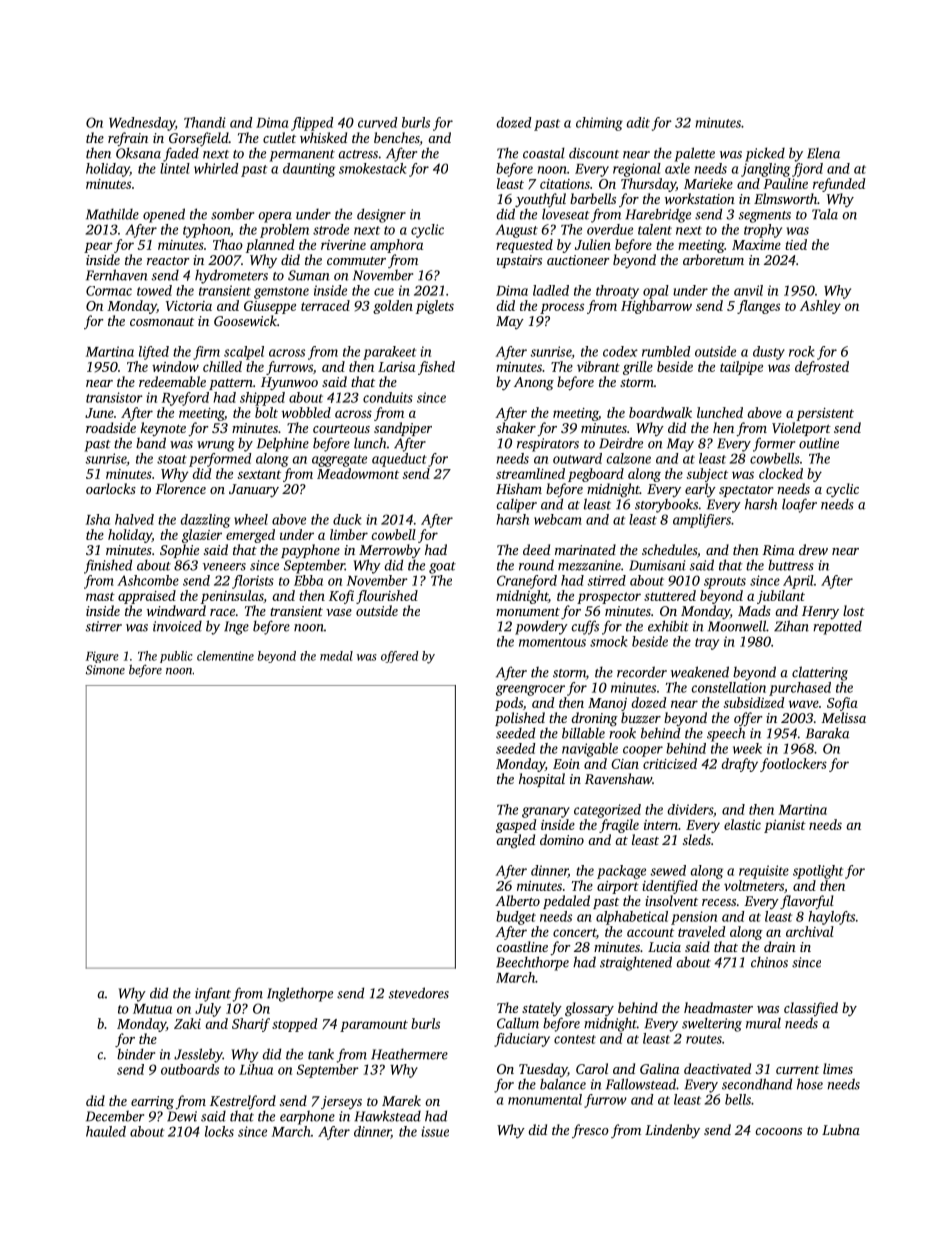 The height and width of the image is (1233, 952). I want to click on mural, so click(763, 1023).
